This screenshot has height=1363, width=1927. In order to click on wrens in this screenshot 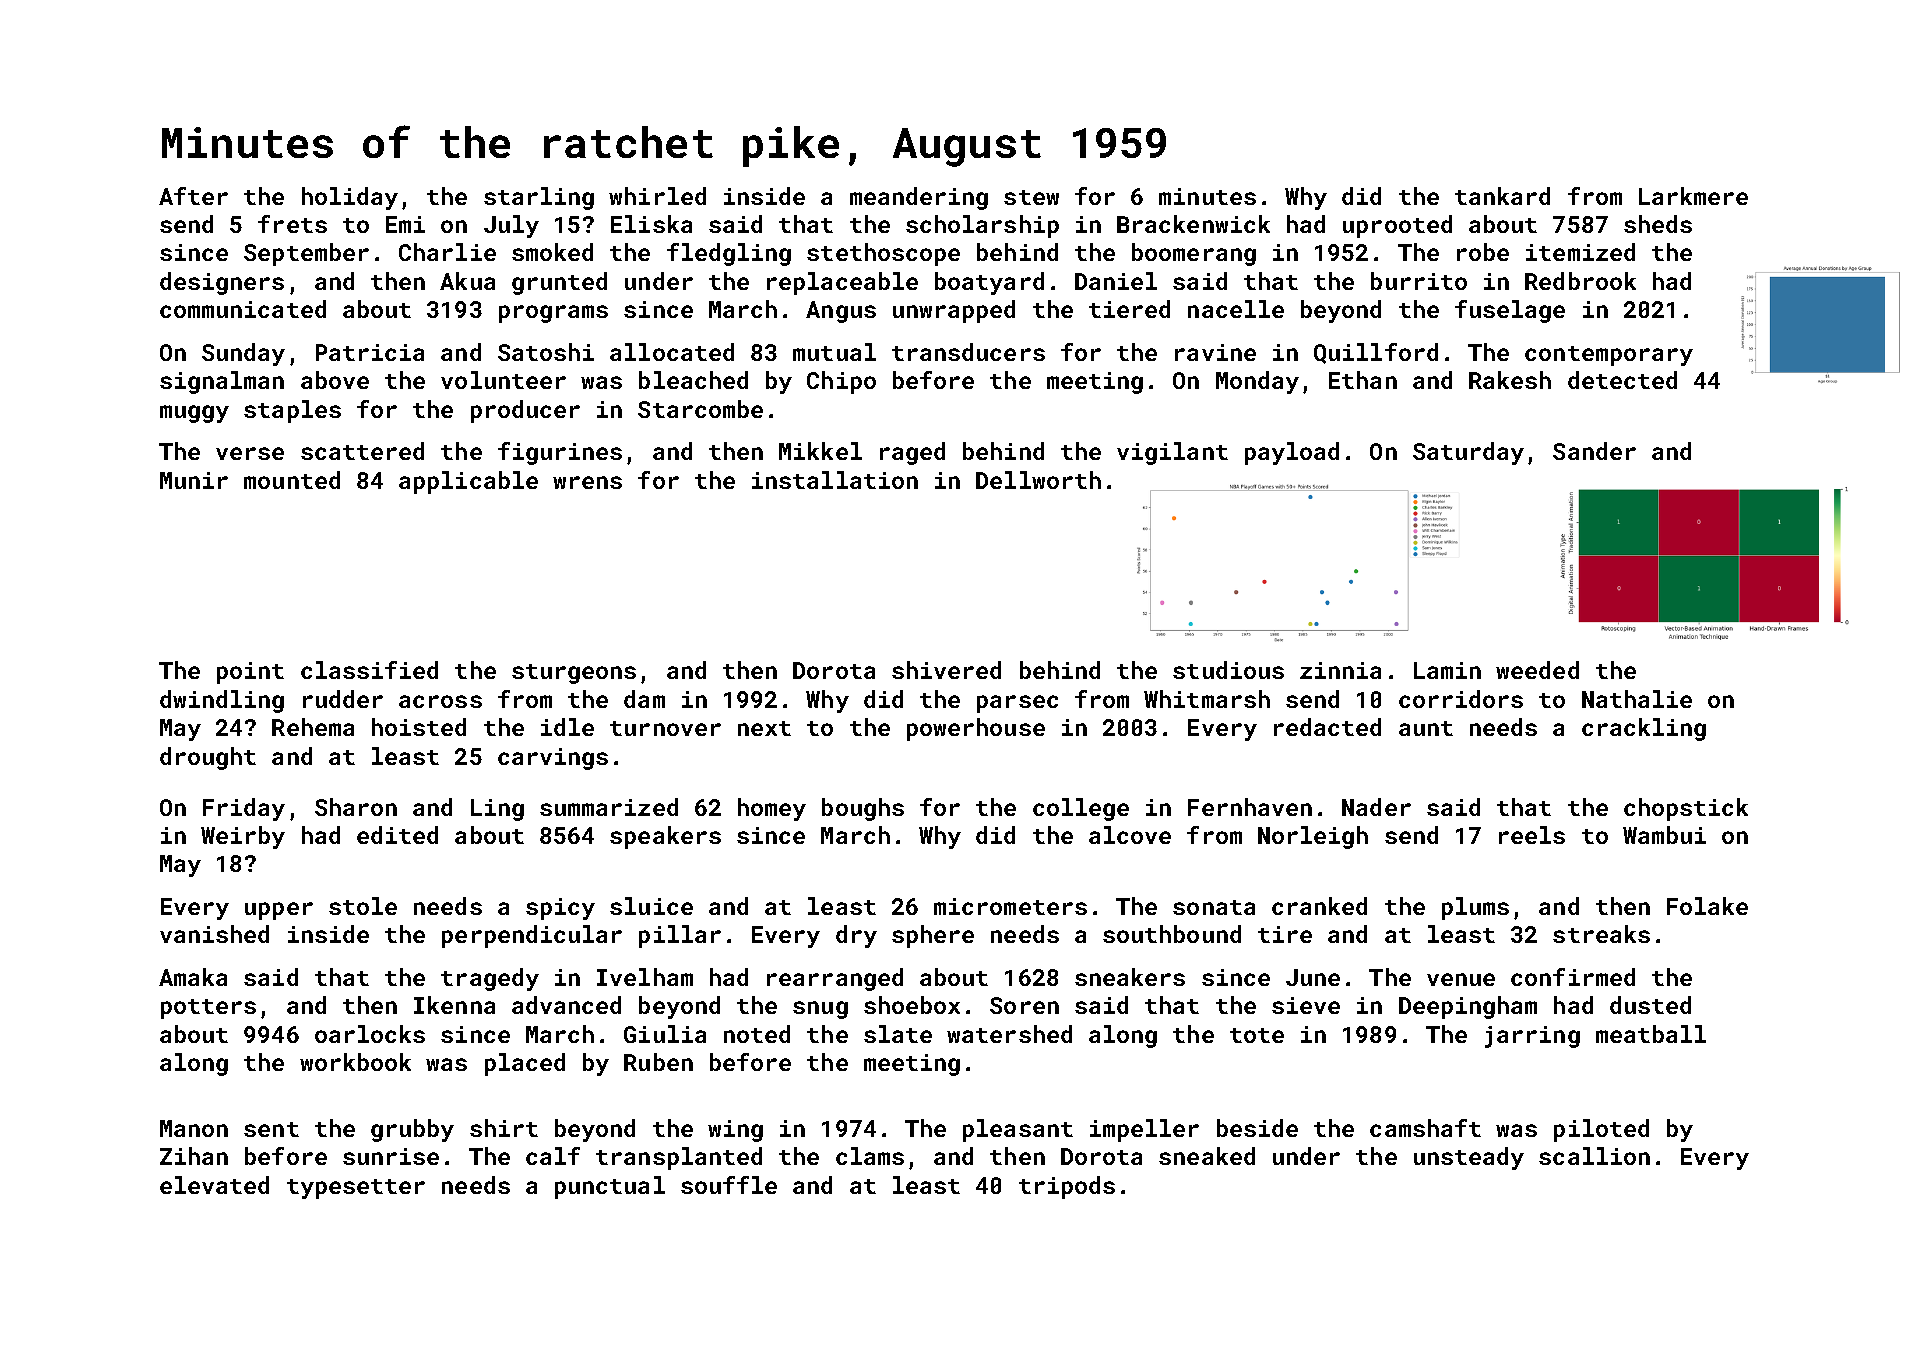, I will do `click(587, 482)`.
